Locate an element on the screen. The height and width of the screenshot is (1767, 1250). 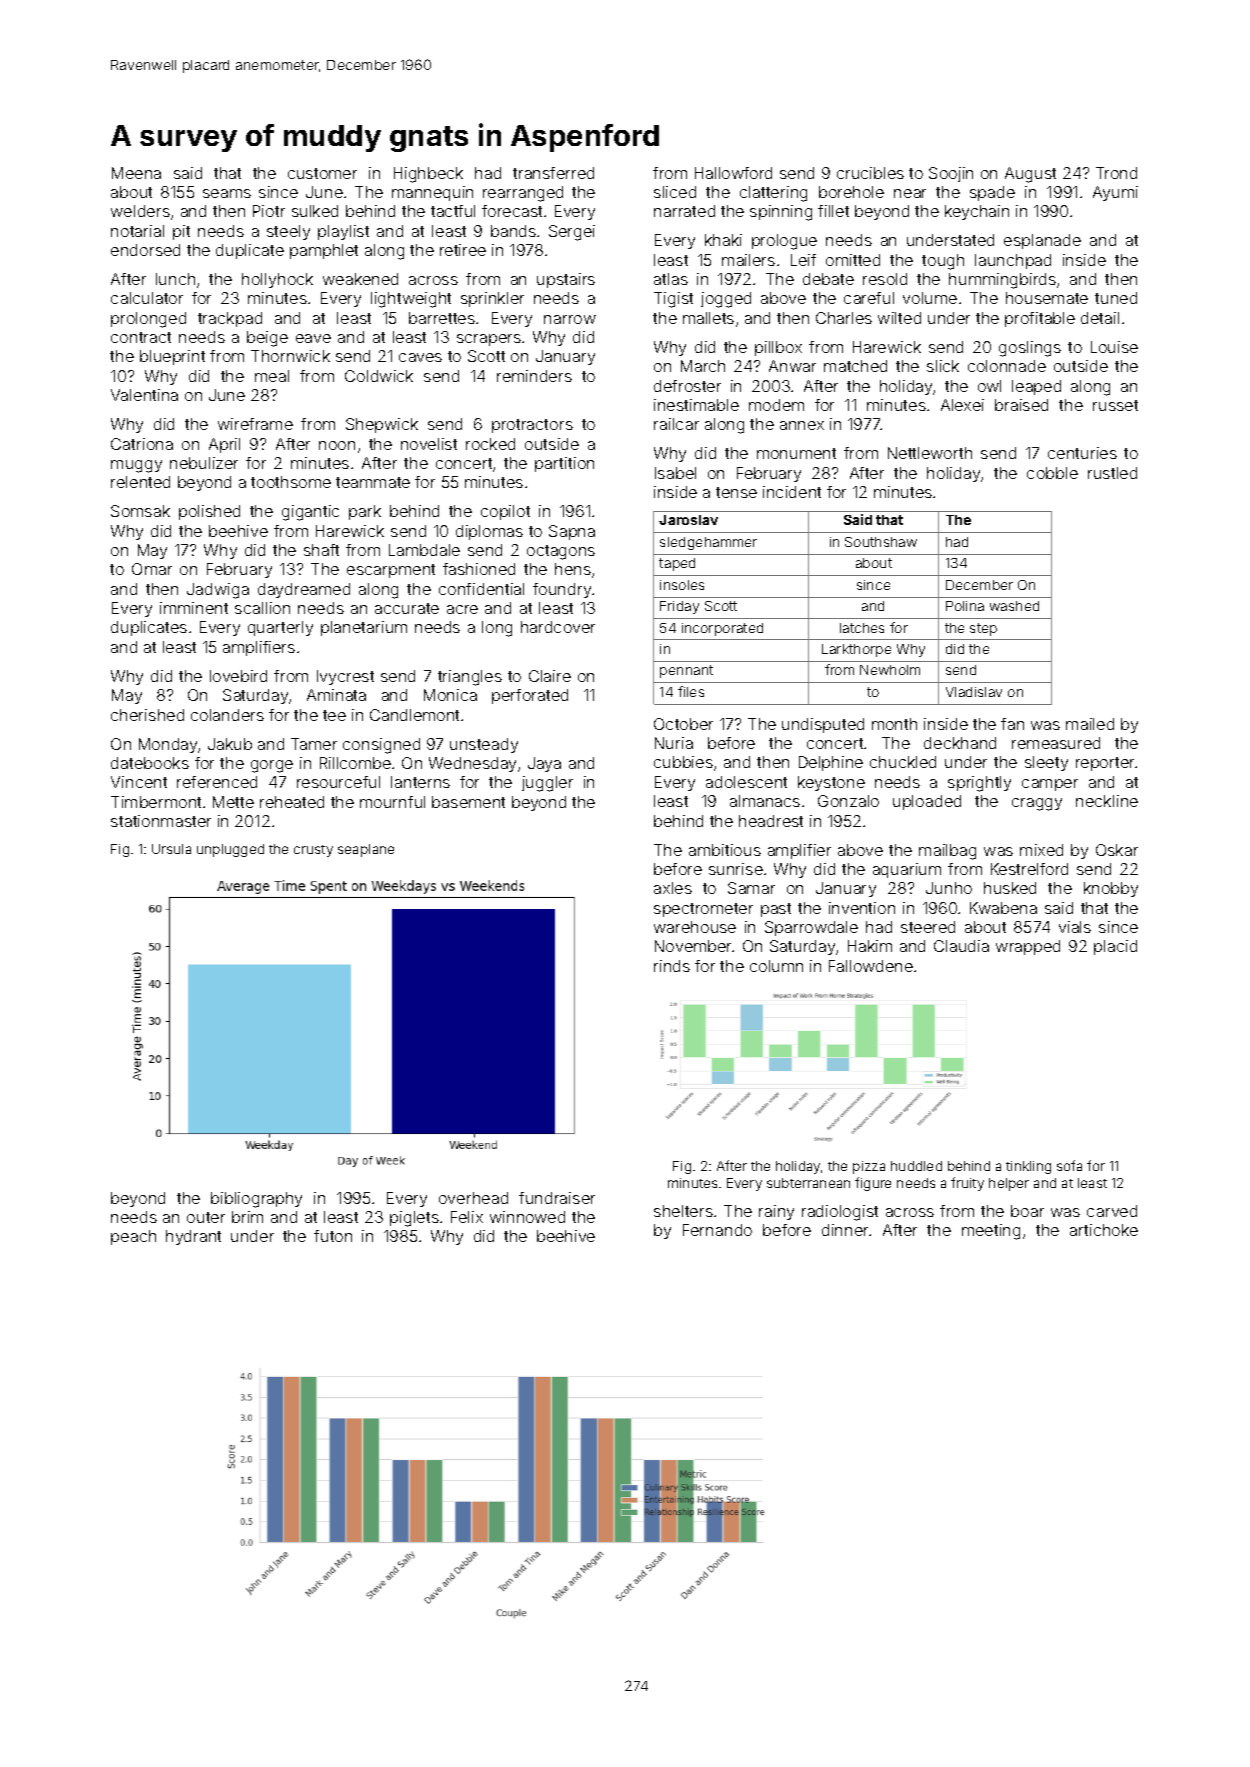
futon is located at coordinates (333, 1236).
